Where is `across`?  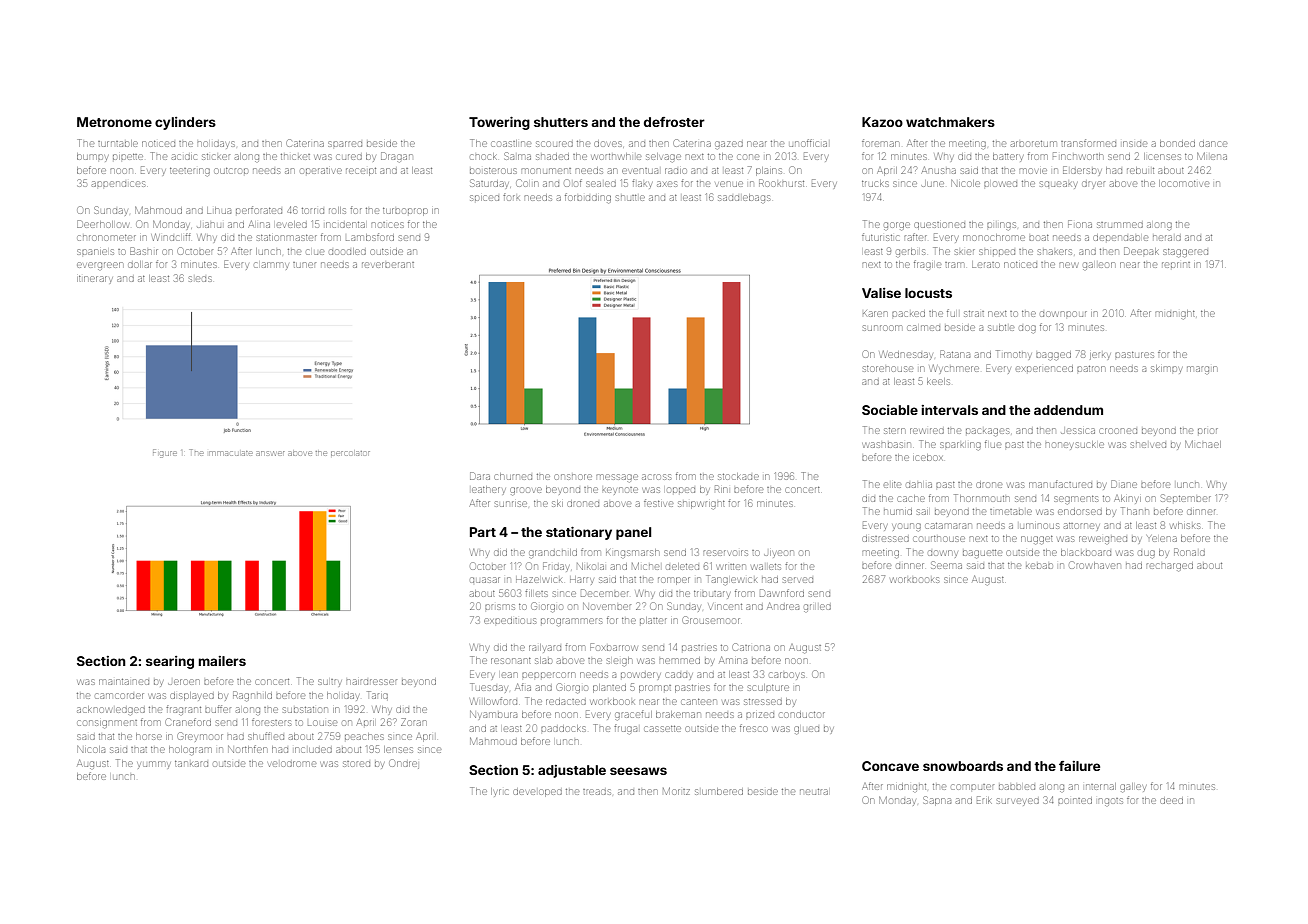 across is located at coordinates (656, 477).
